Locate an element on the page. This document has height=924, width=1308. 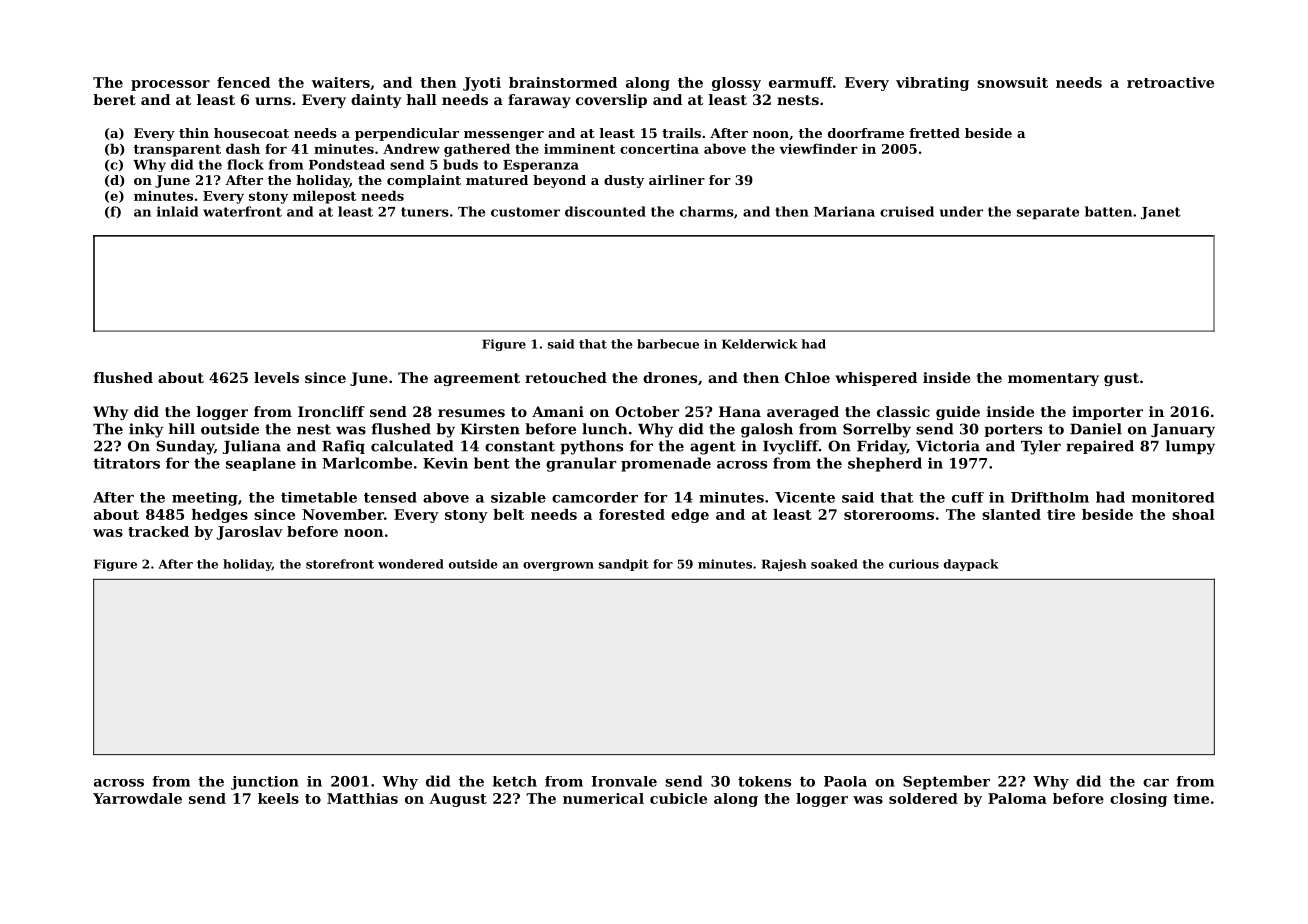
tuners is located at coordinates (425, 212).
